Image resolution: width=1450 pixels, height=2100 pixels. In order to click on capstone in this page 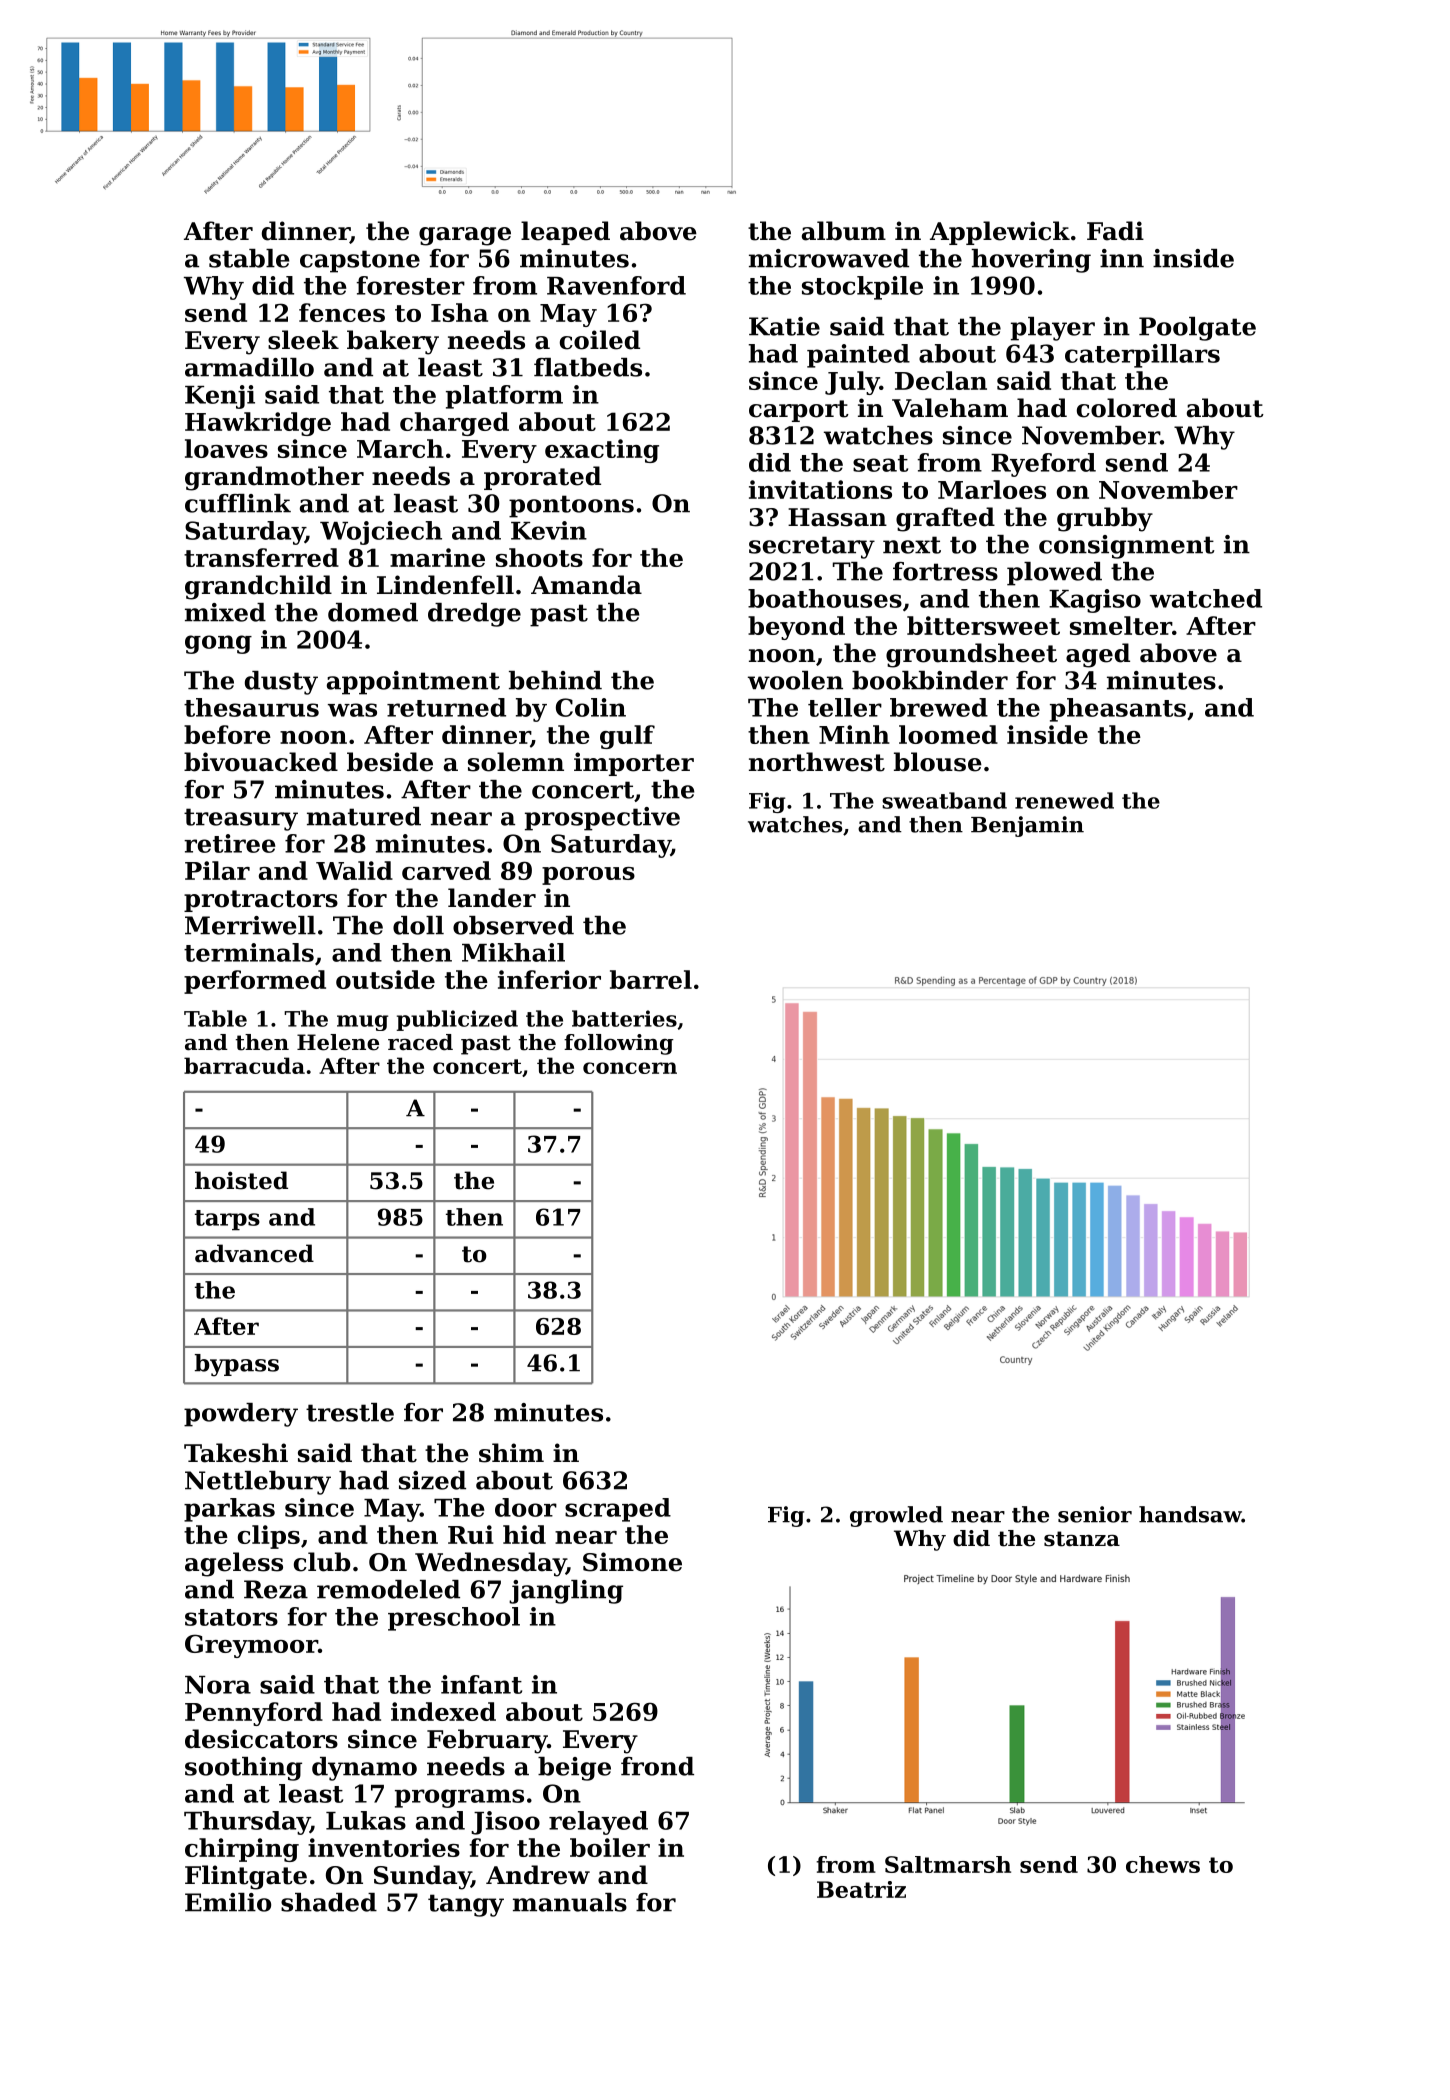, I will do `click(360, 261)`.
